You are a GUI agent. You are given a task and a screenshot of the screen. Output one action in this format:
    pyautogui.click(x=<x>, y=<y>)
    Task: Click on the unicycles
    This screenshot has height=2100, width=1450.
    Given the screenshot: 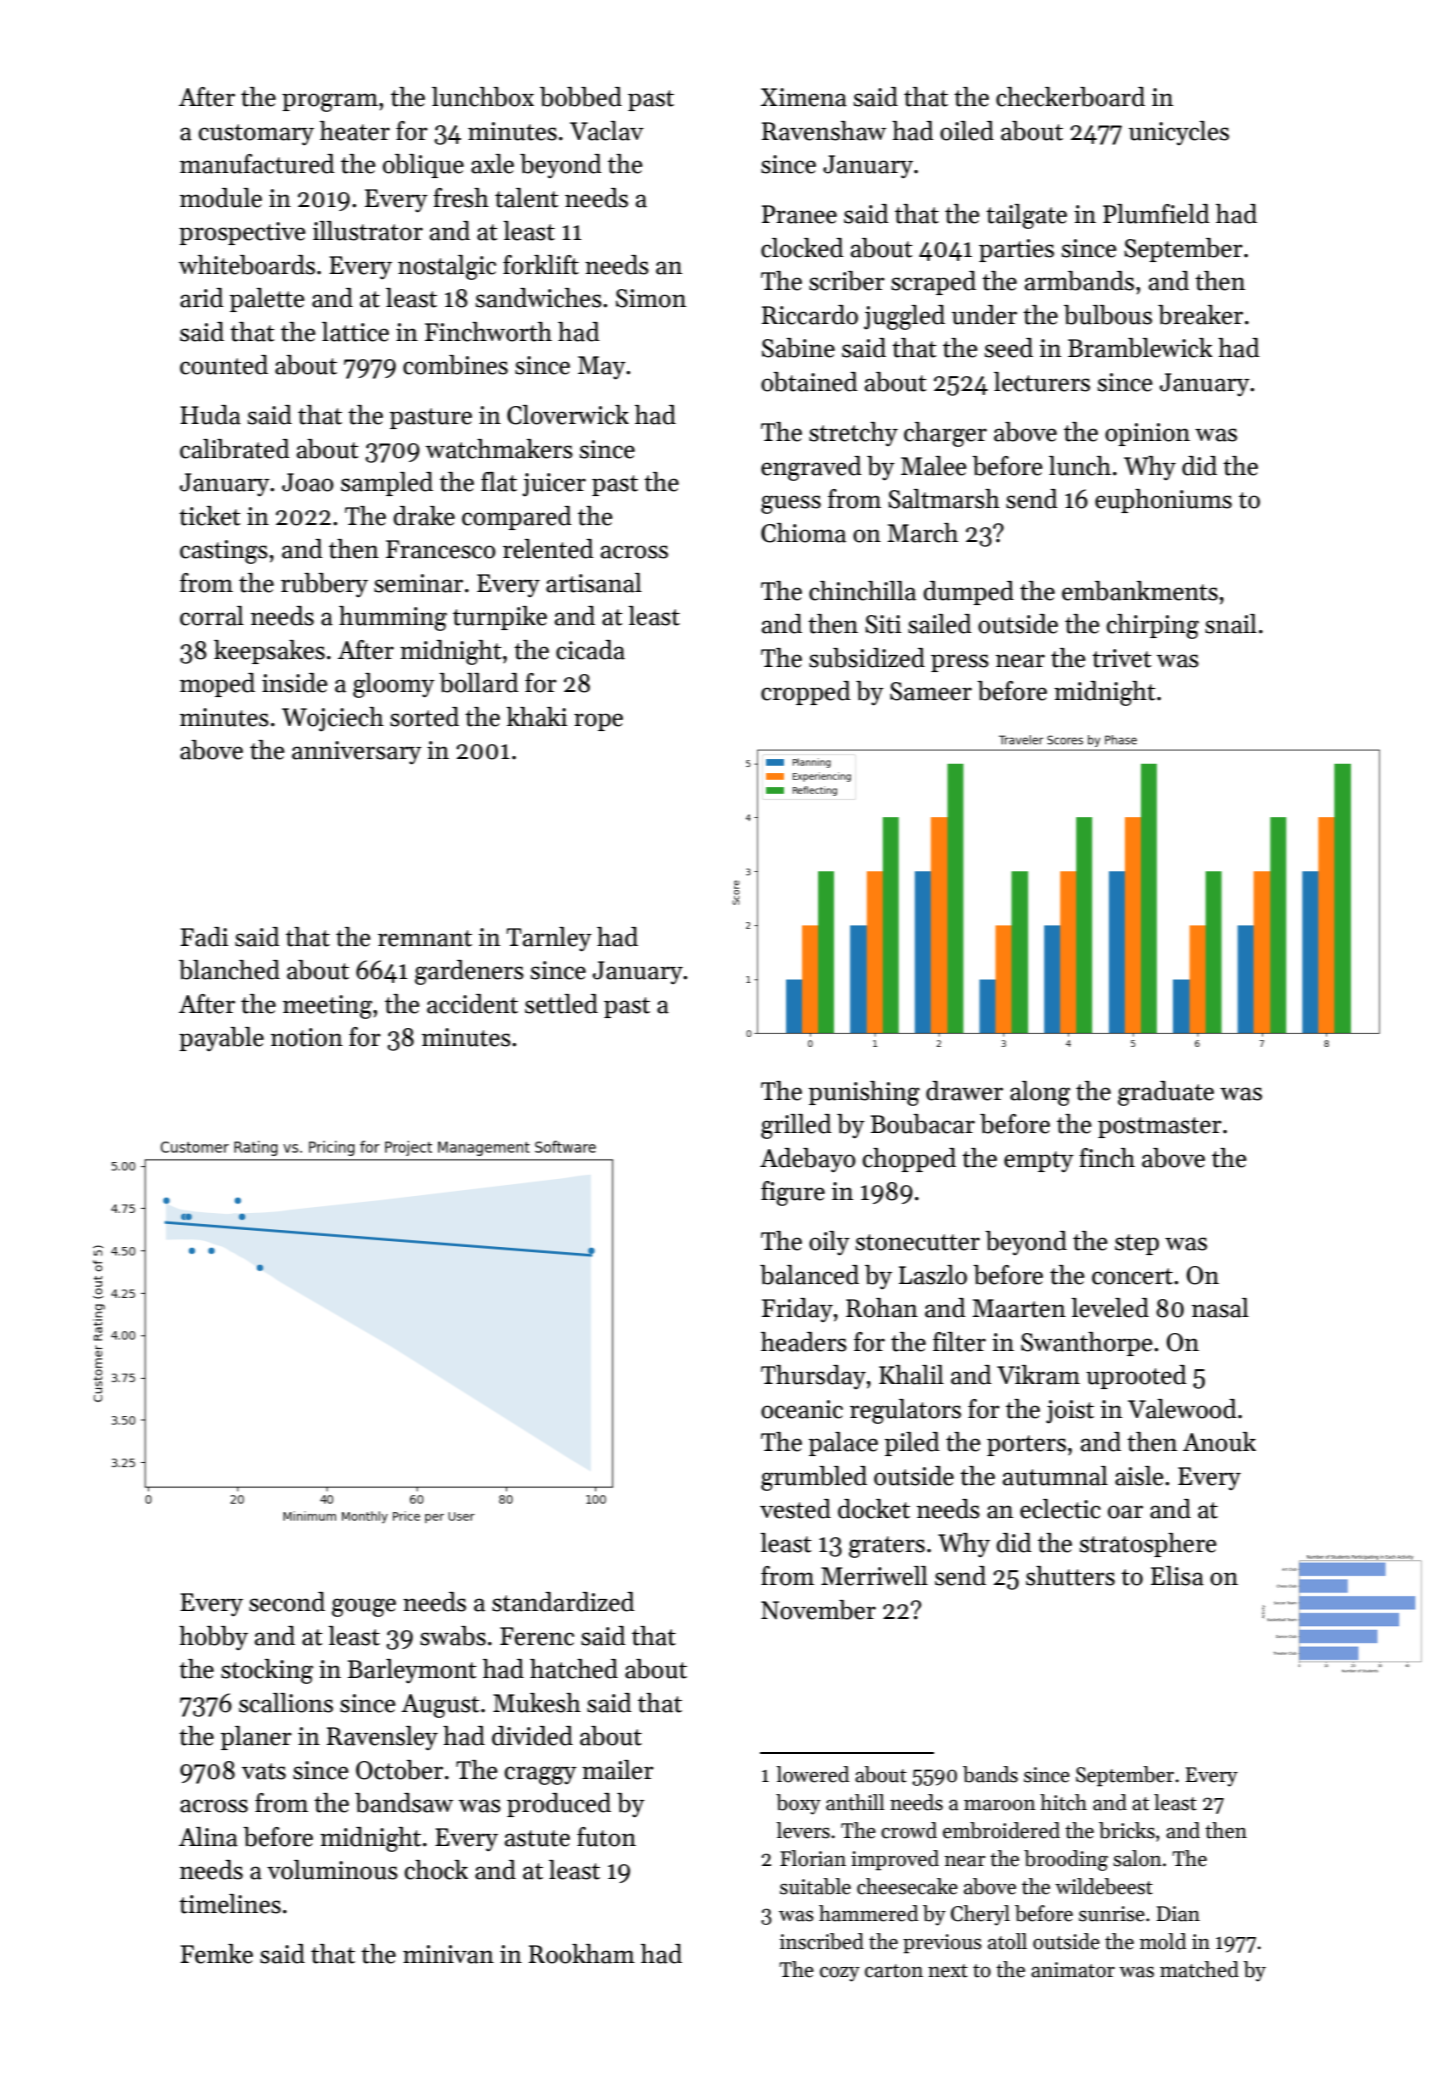 What is the action you would take?
    pyautogui.click(x=1179, y=133)
